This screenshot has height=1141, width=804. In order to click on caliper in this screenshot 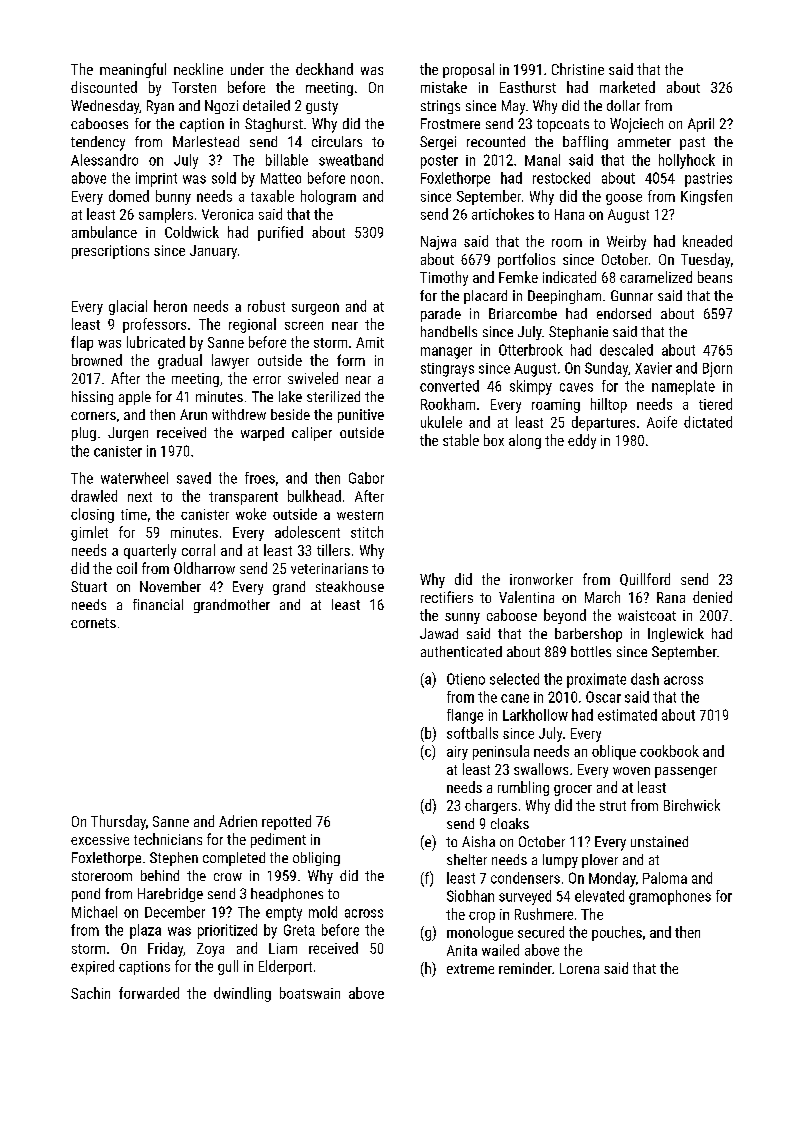, I will do `click(312, 434)`.
